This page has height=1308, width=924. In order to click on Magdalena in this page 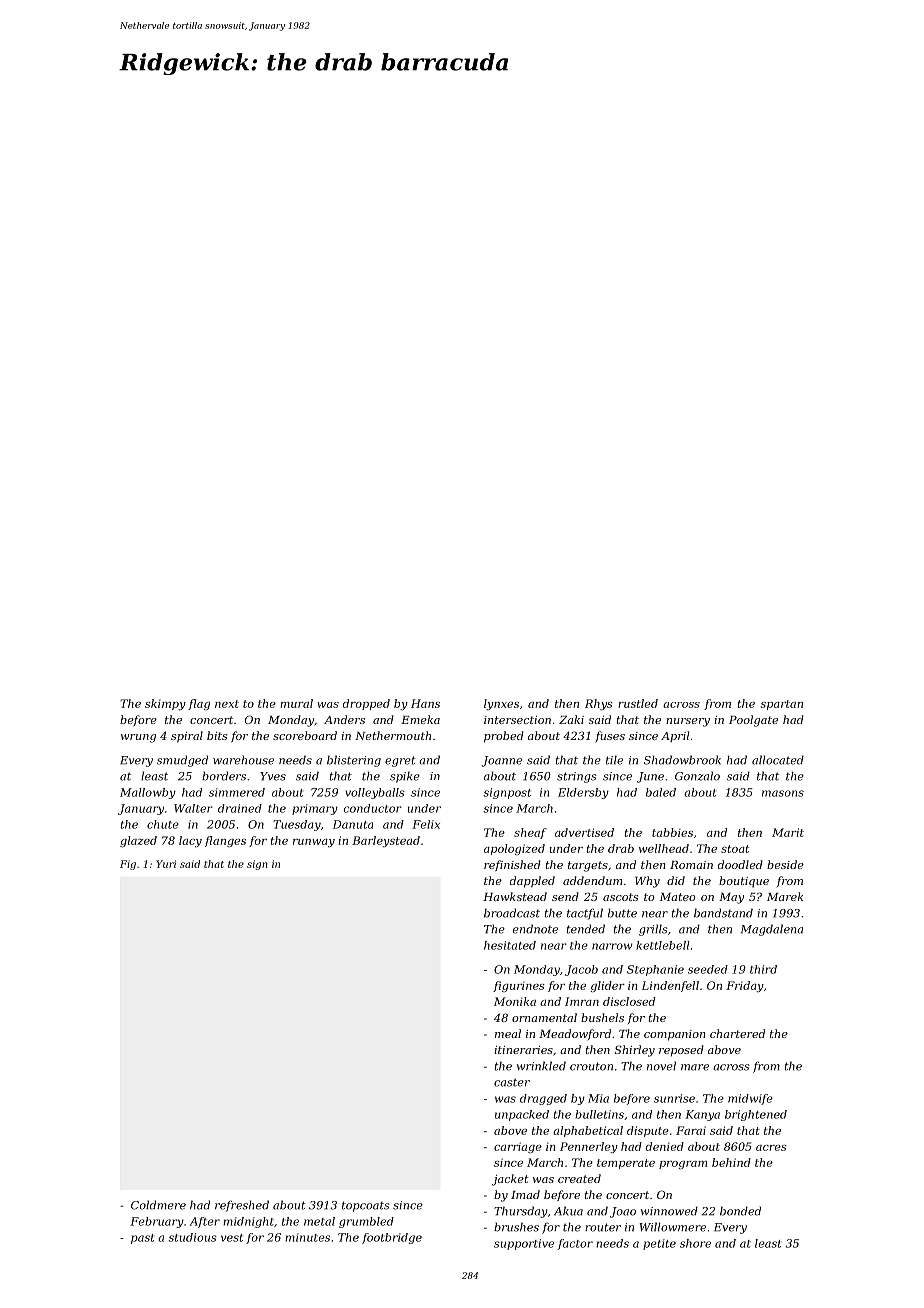, I will do `click(772, 930)`.
